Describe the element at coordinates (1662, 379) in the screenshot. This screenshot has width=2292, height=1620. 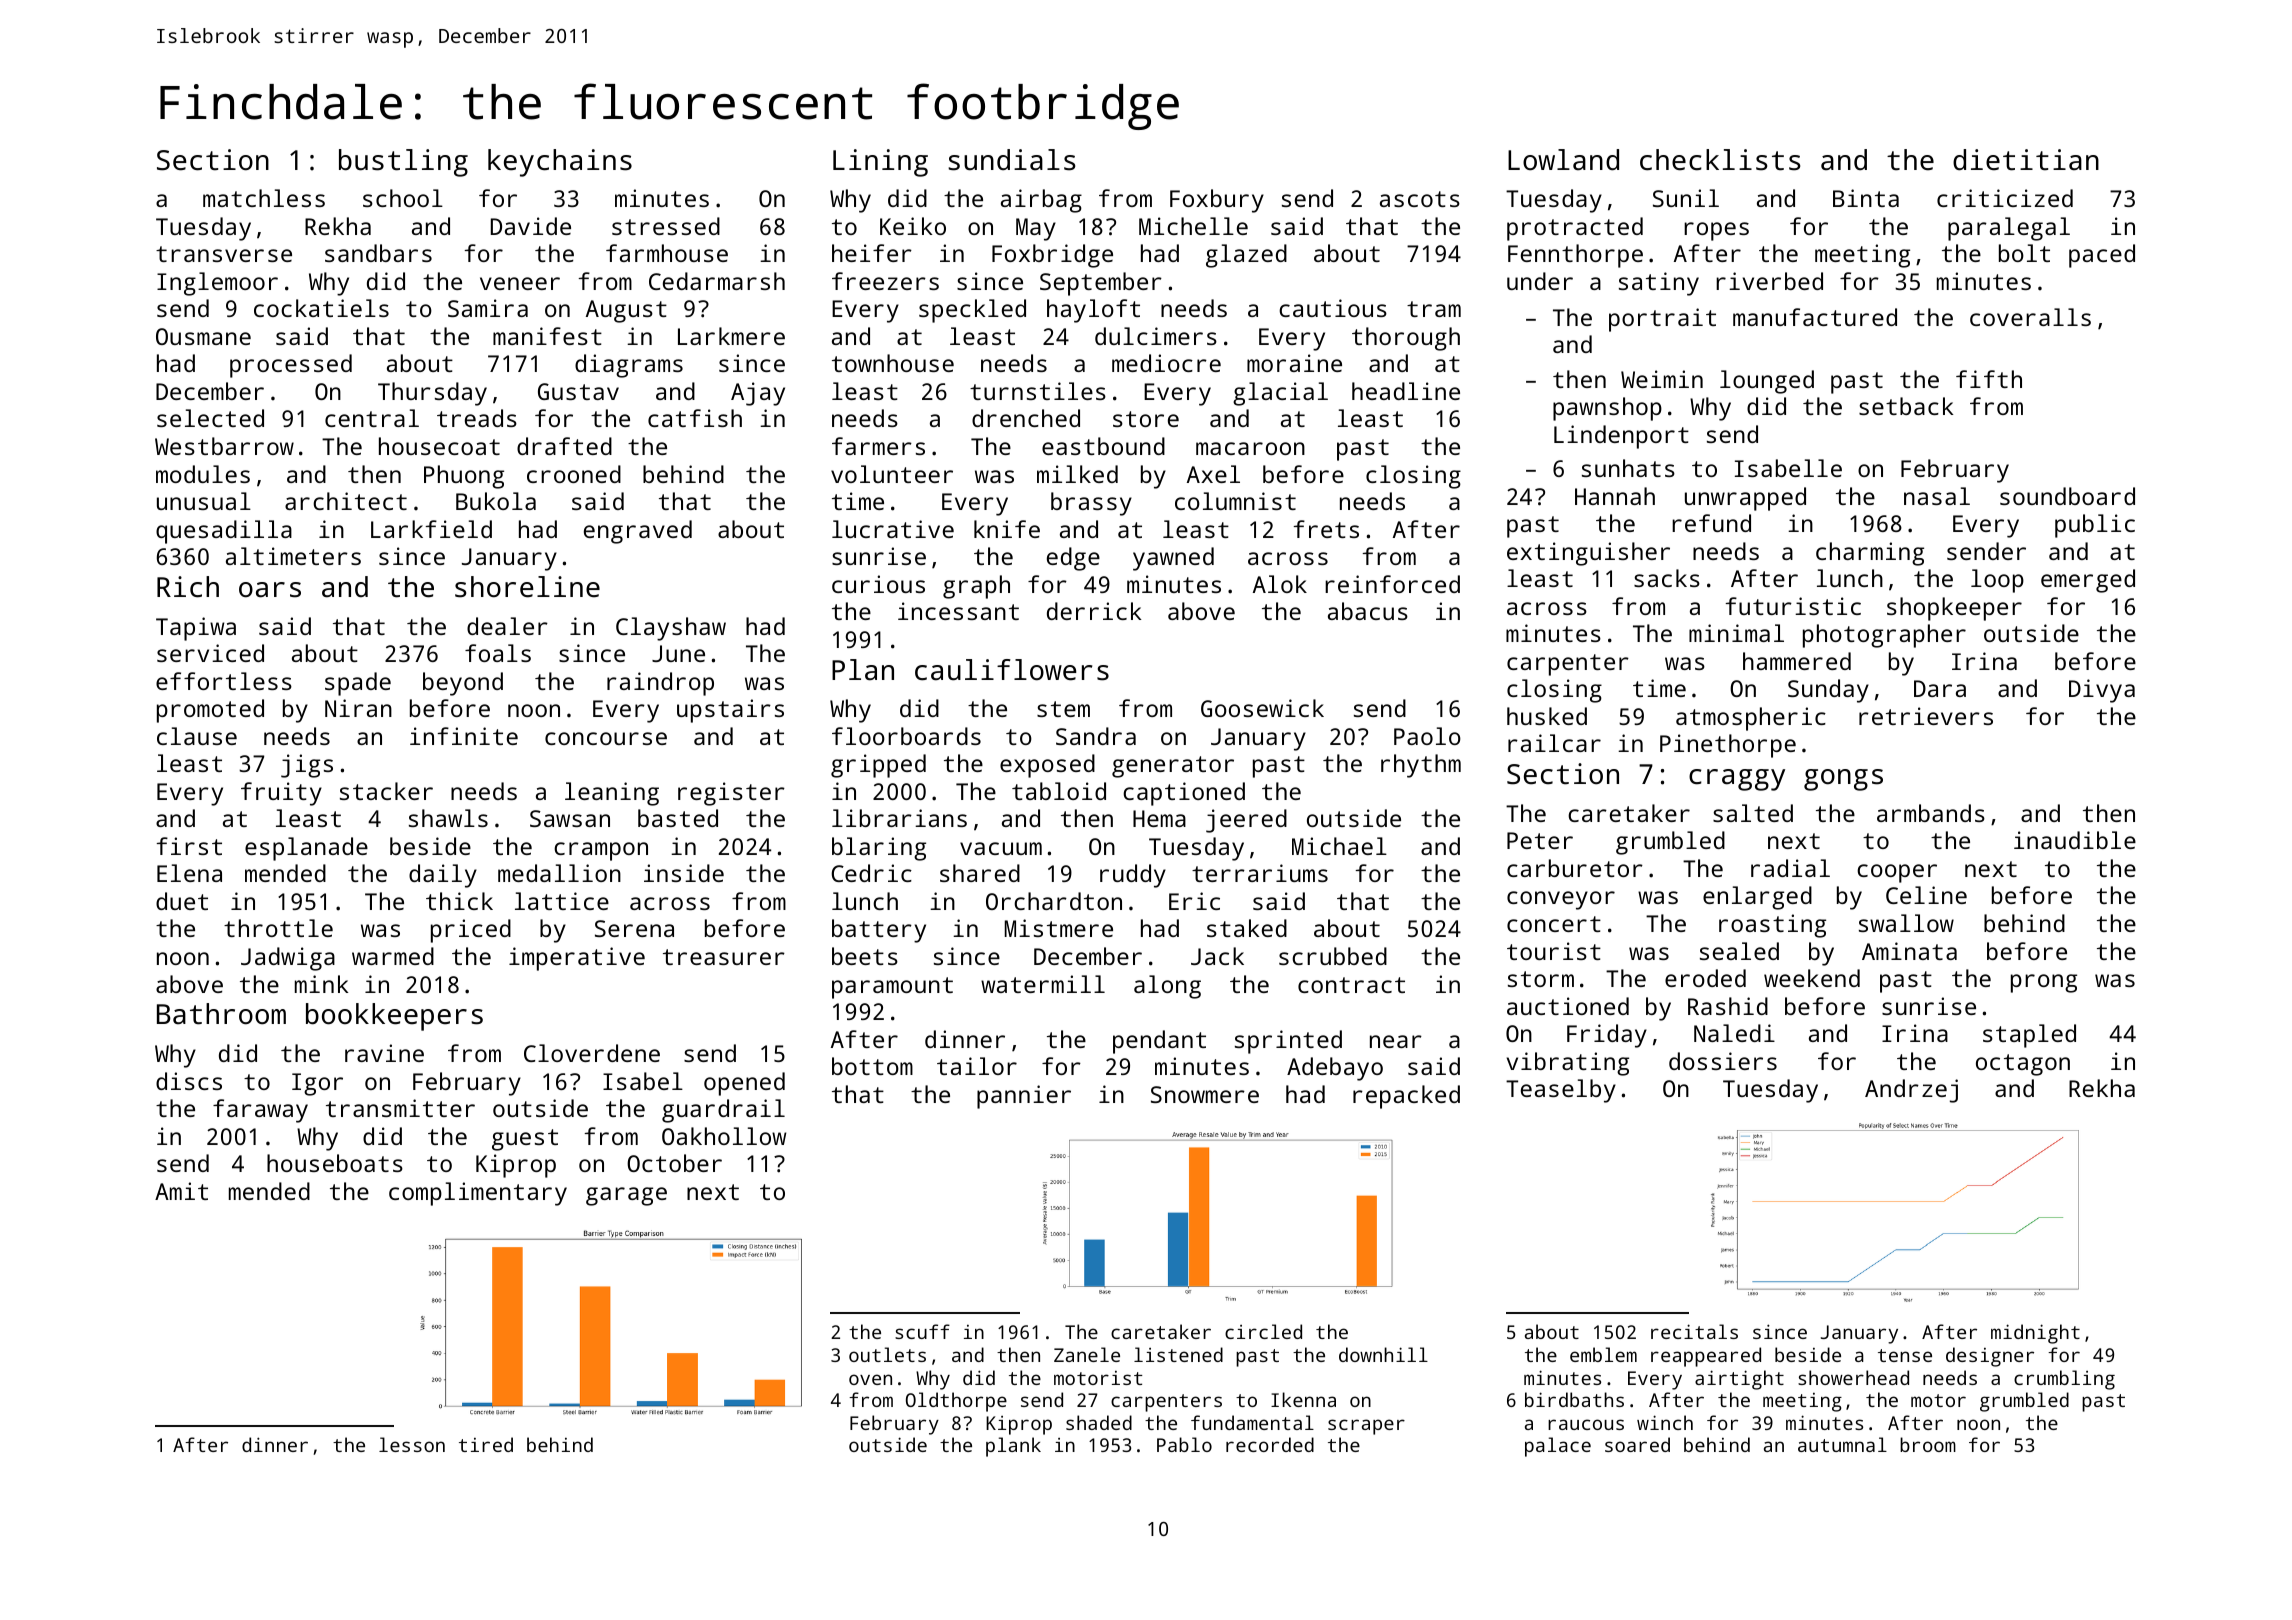
I see `Weimin` at that location.
